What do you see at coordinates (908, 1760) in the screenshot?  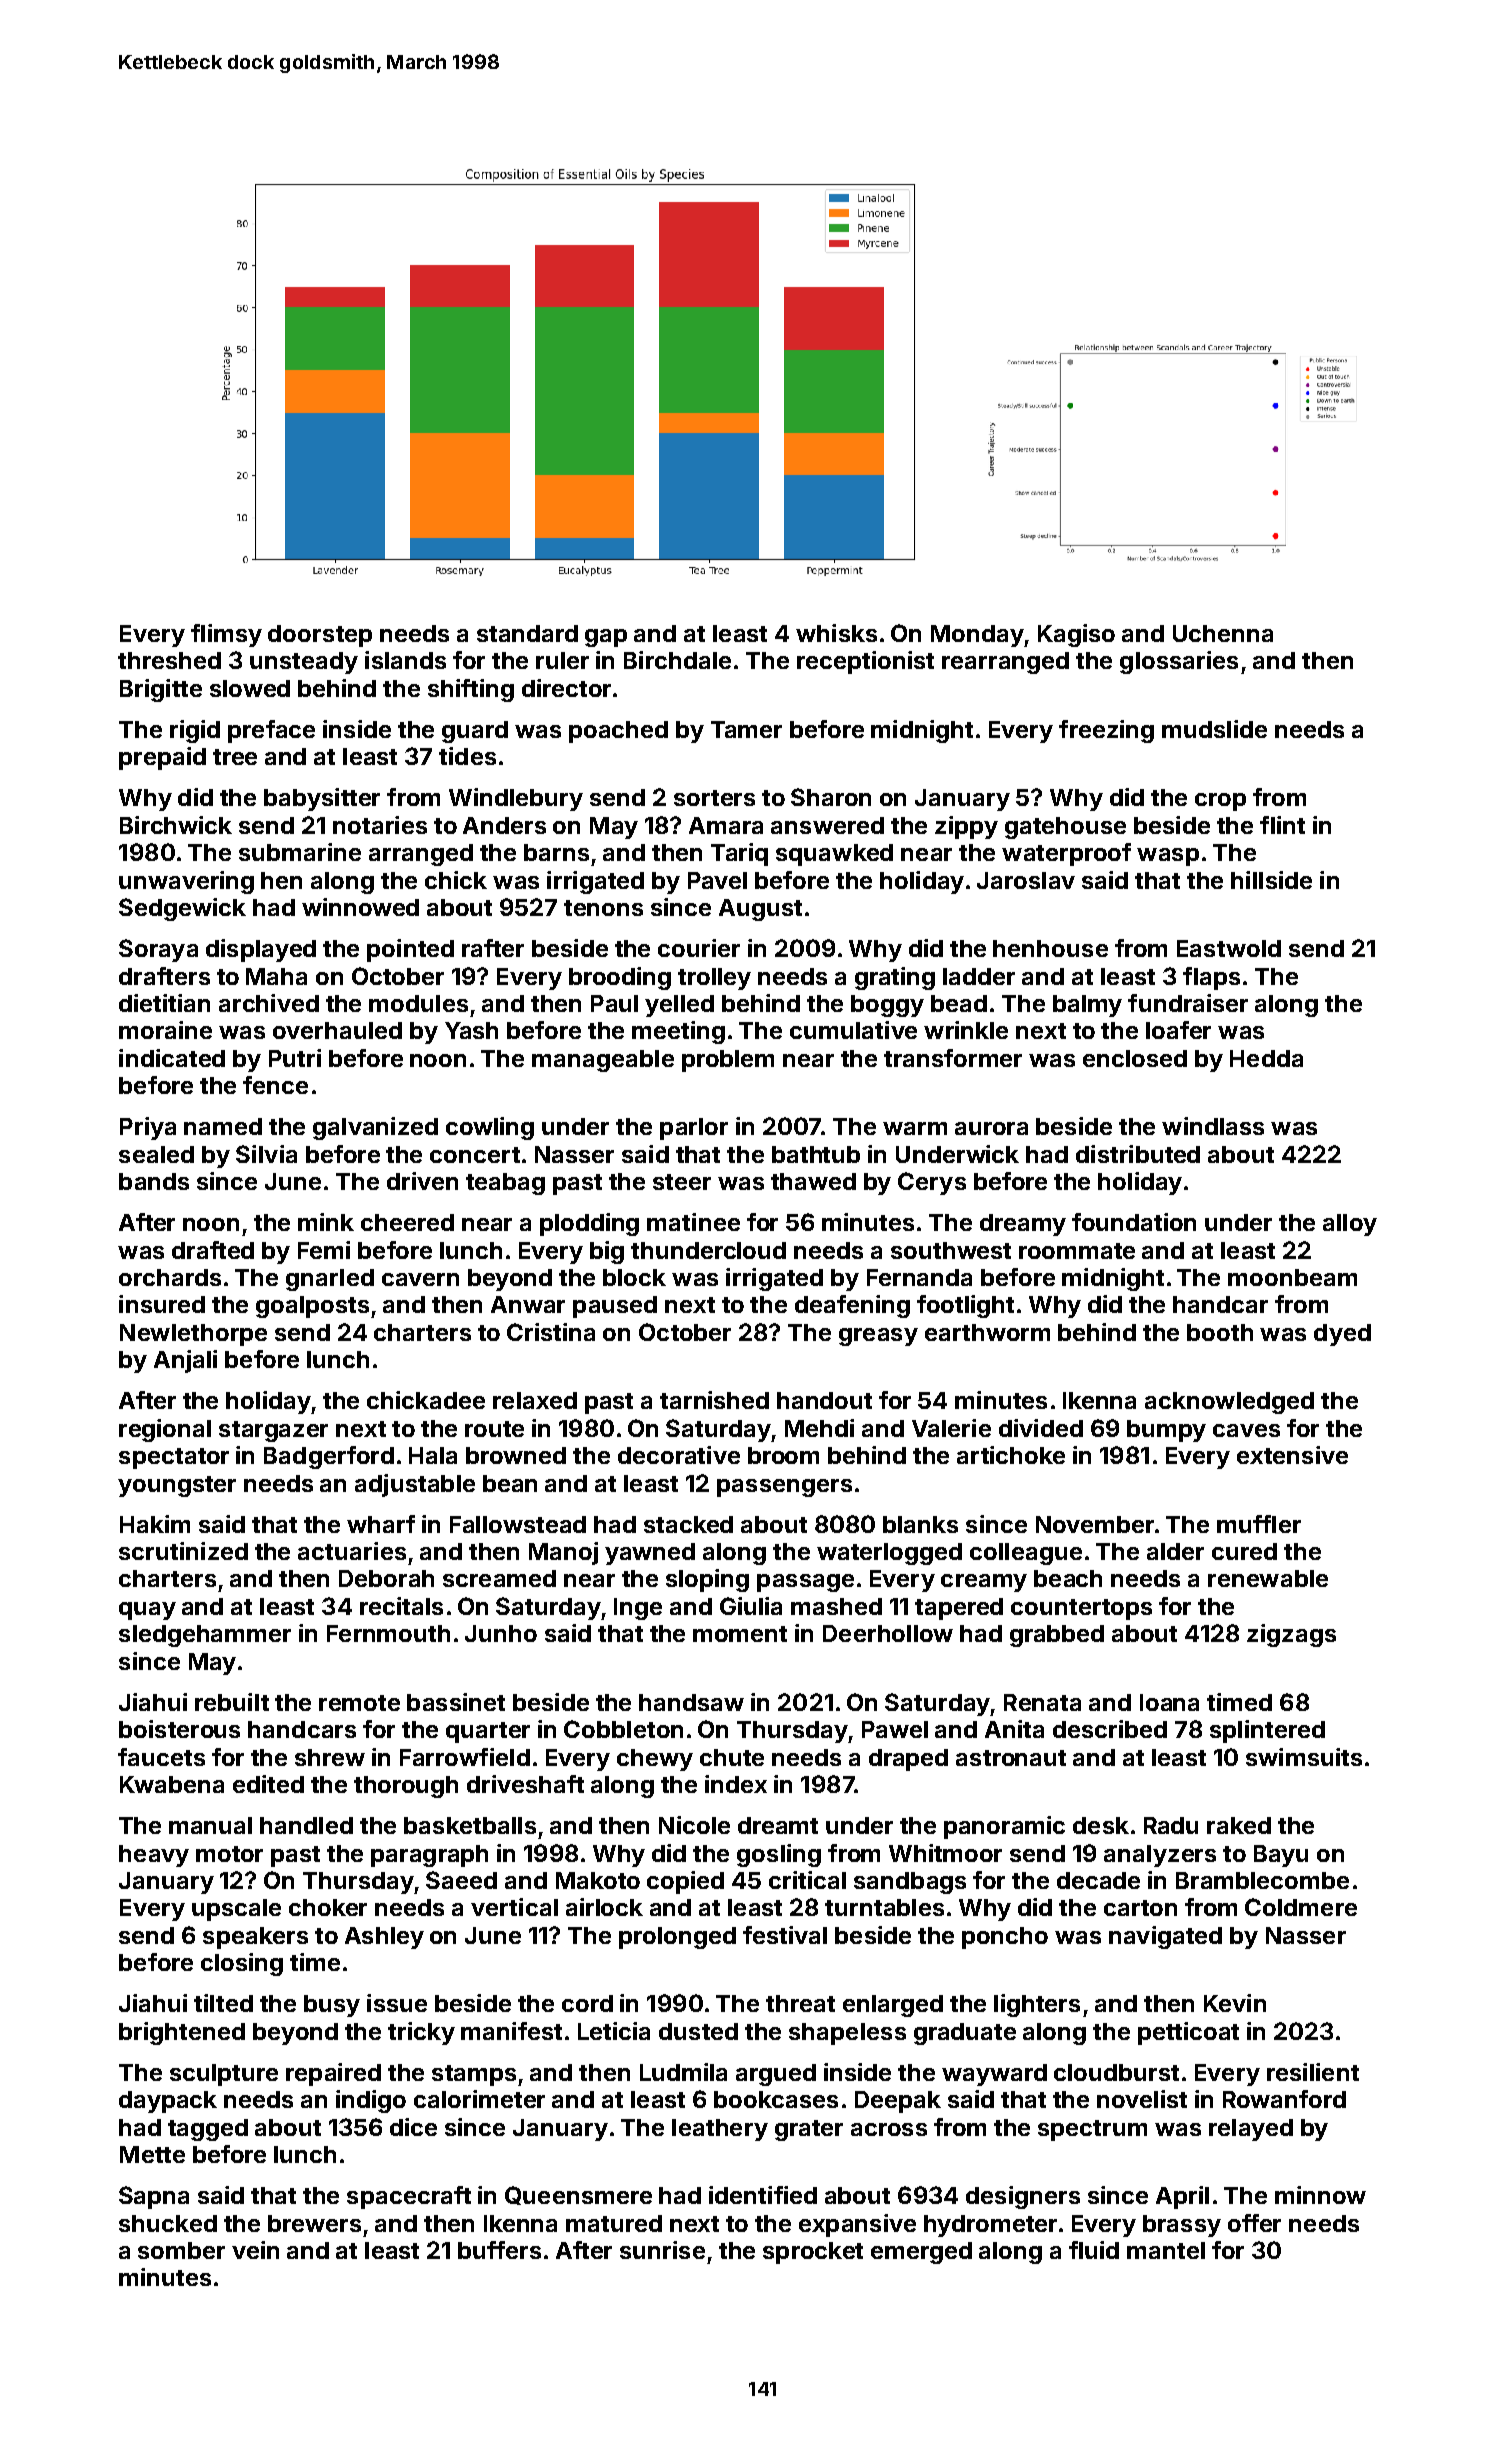 I see `draped` at bounding box center [908, 1760].
